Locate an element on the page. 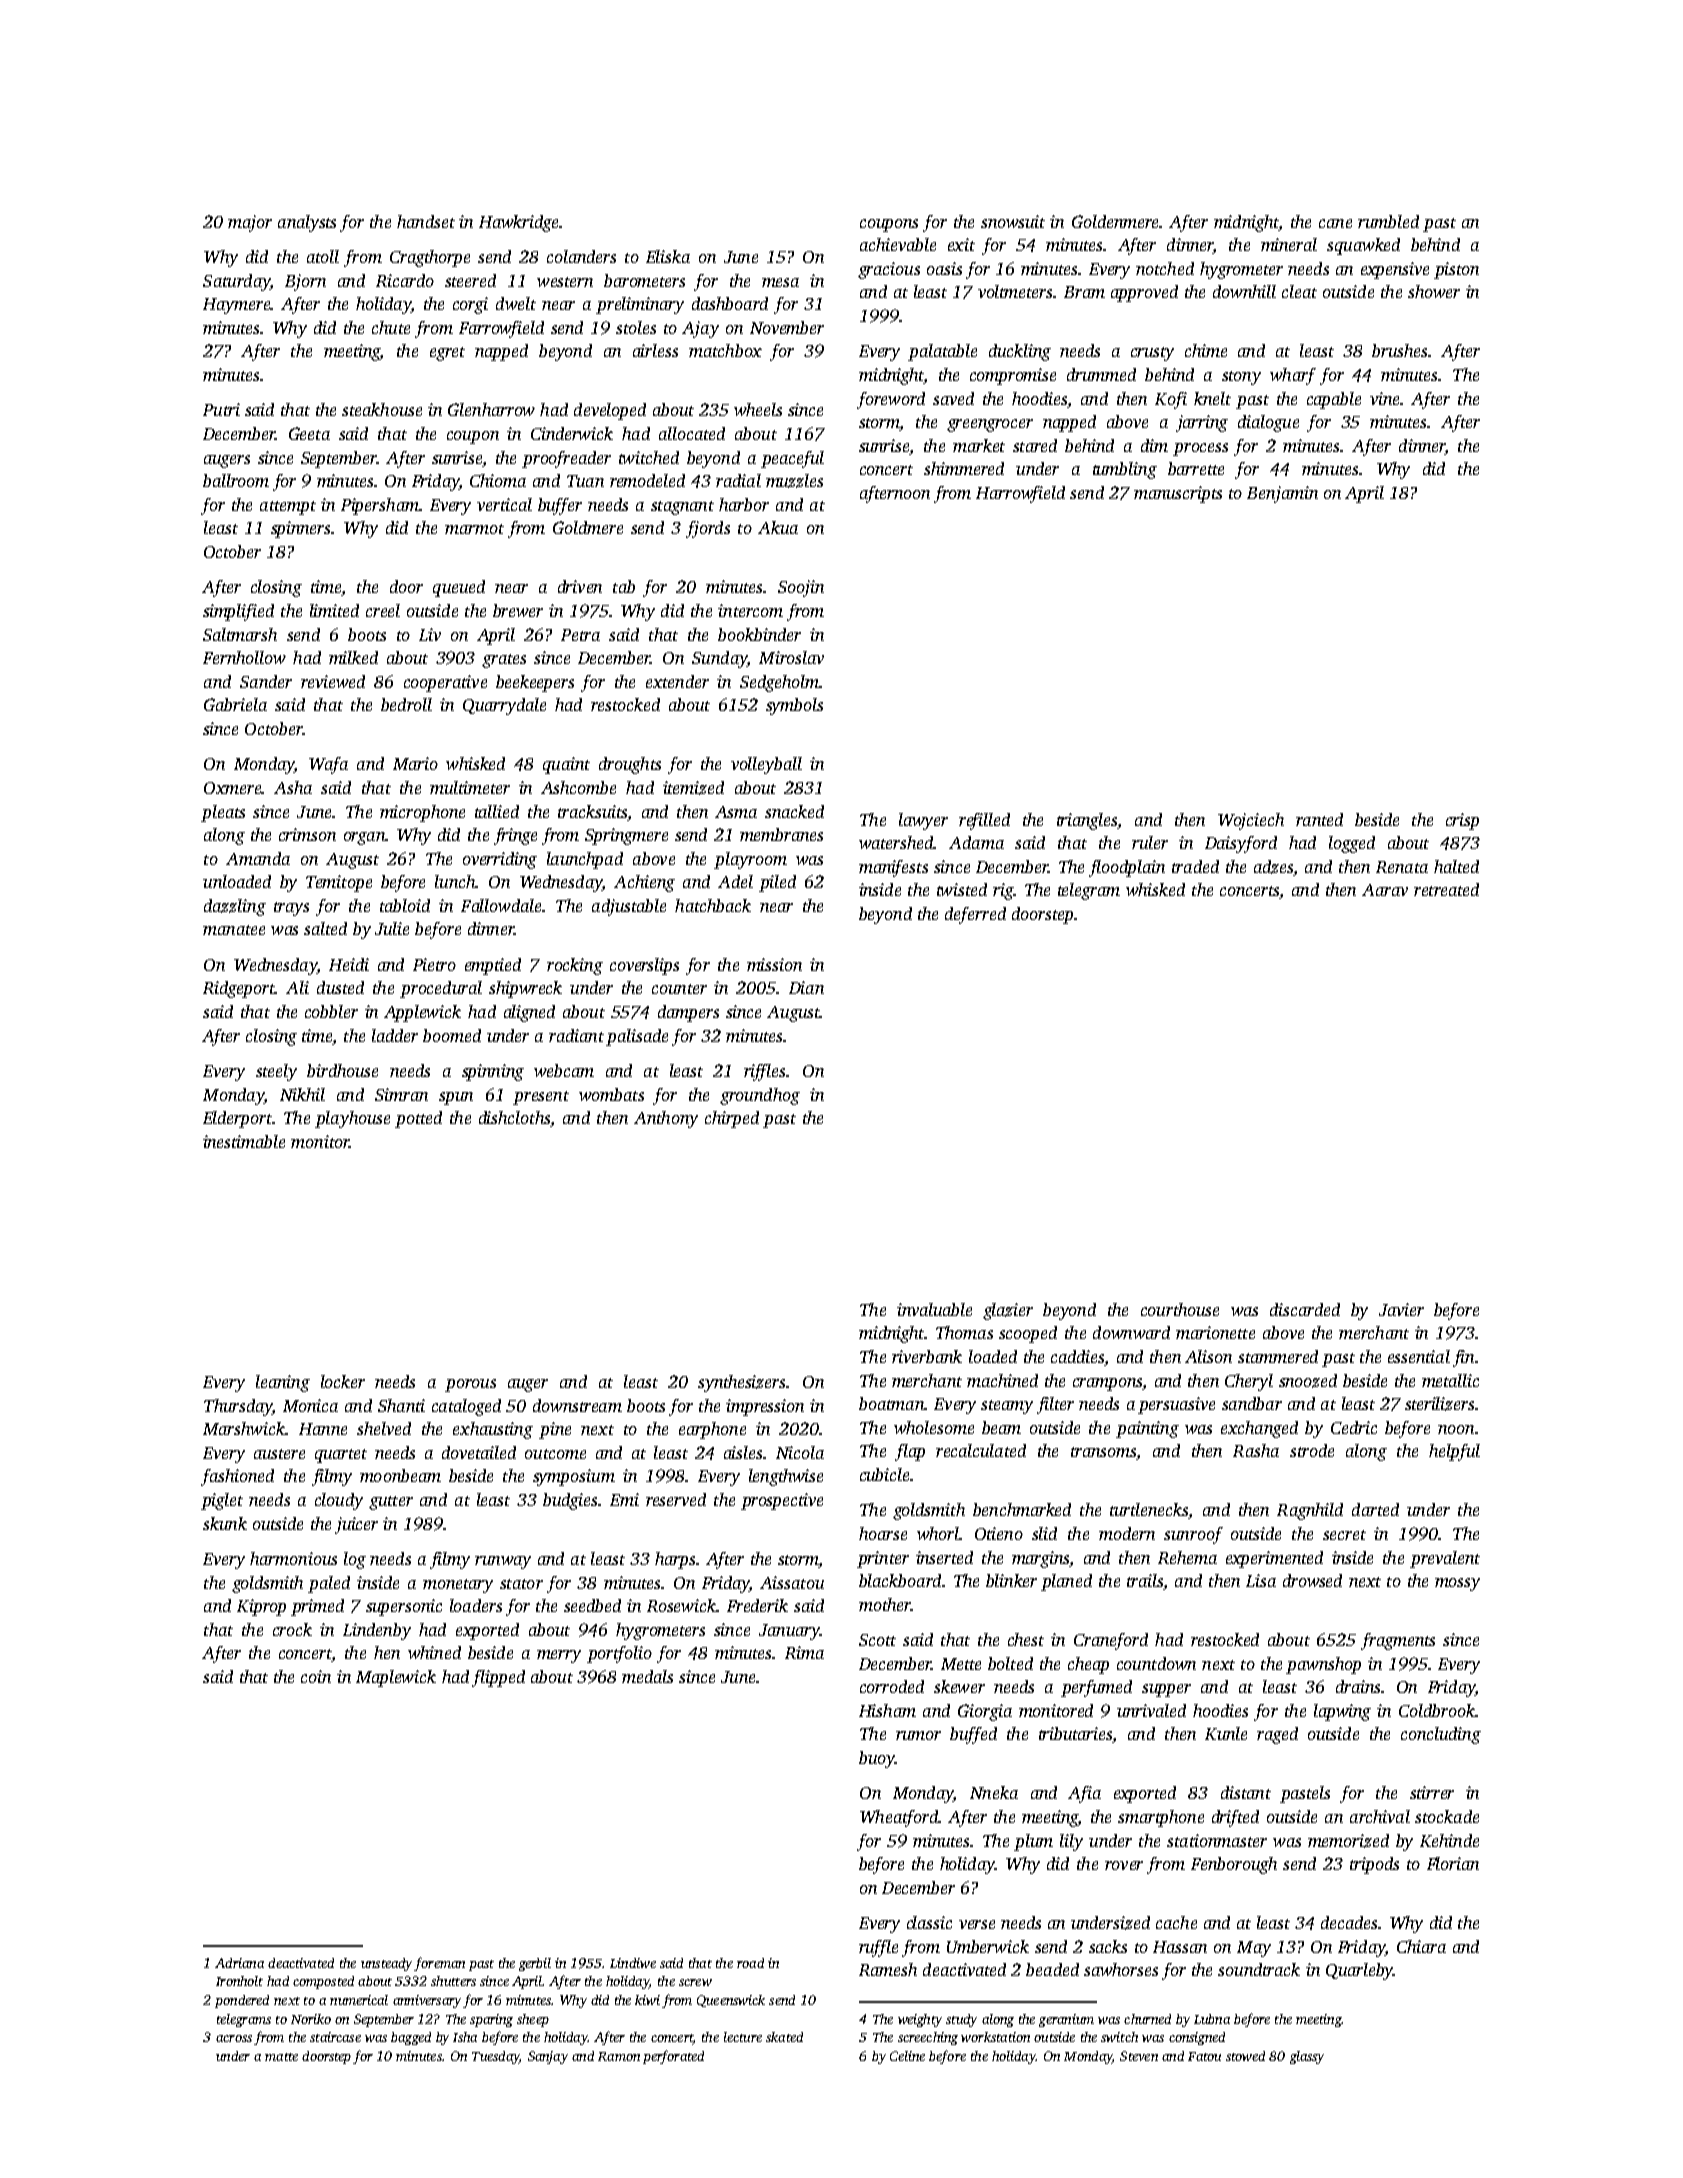 This document has height=2178, width=1683. cataloged is located at coordinates (466, 1407).
